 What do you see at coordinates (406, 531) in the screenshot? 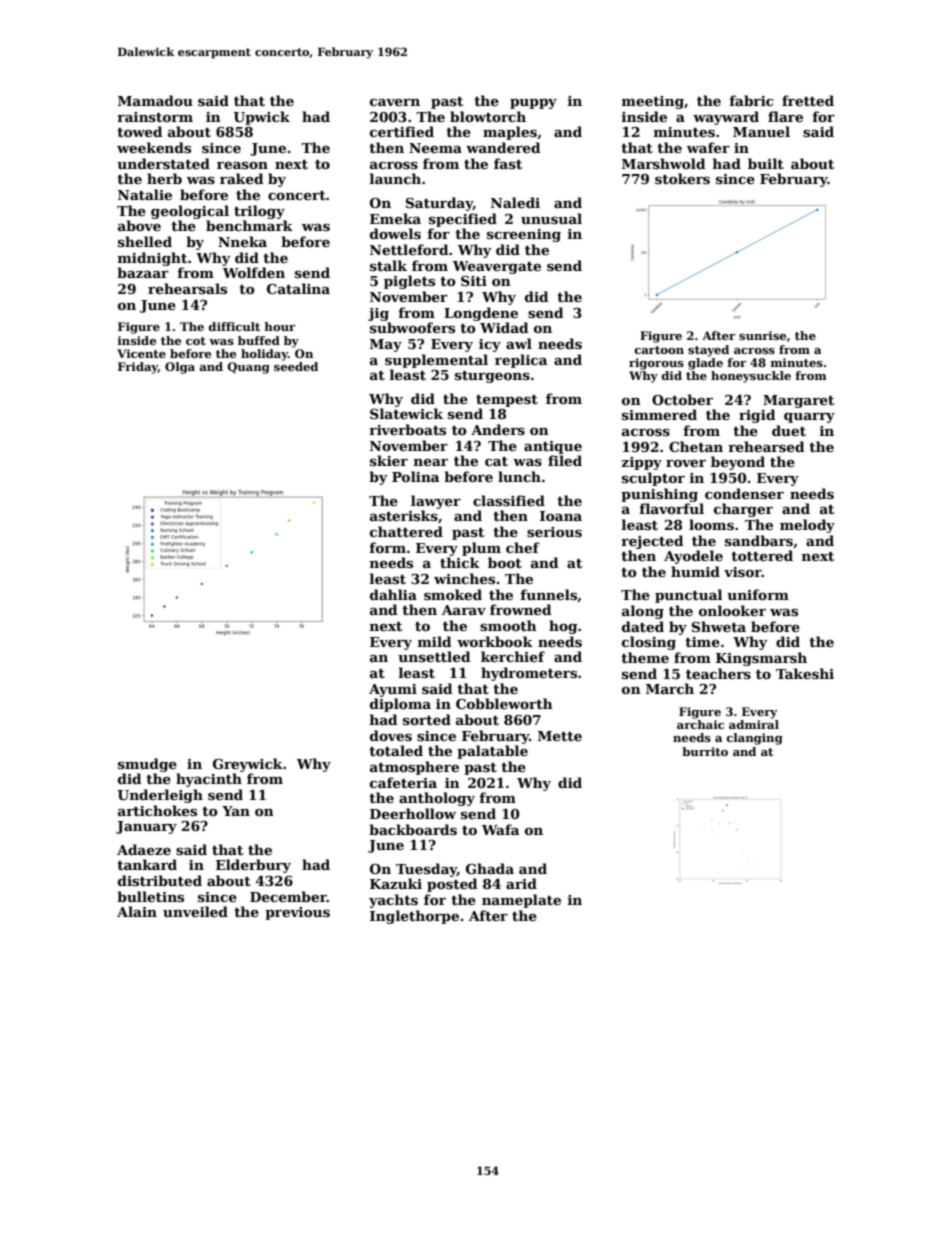
I see `chattered` at bounding box center [406, 531].
